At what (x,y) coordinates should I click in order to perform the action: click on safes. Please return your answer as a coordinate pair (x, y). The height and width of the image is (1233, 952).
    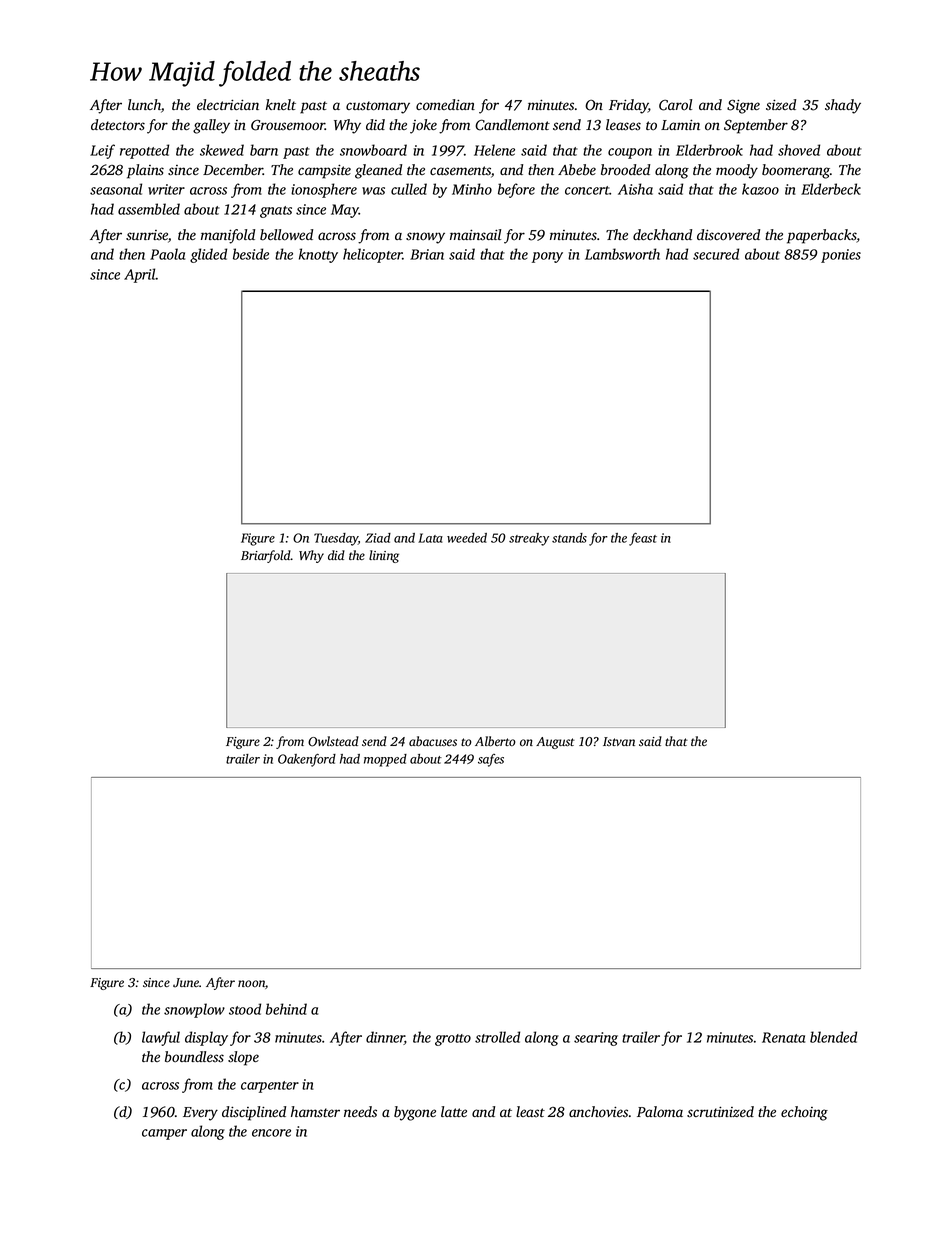
    Looking at the image, I should click on (491, 760).
